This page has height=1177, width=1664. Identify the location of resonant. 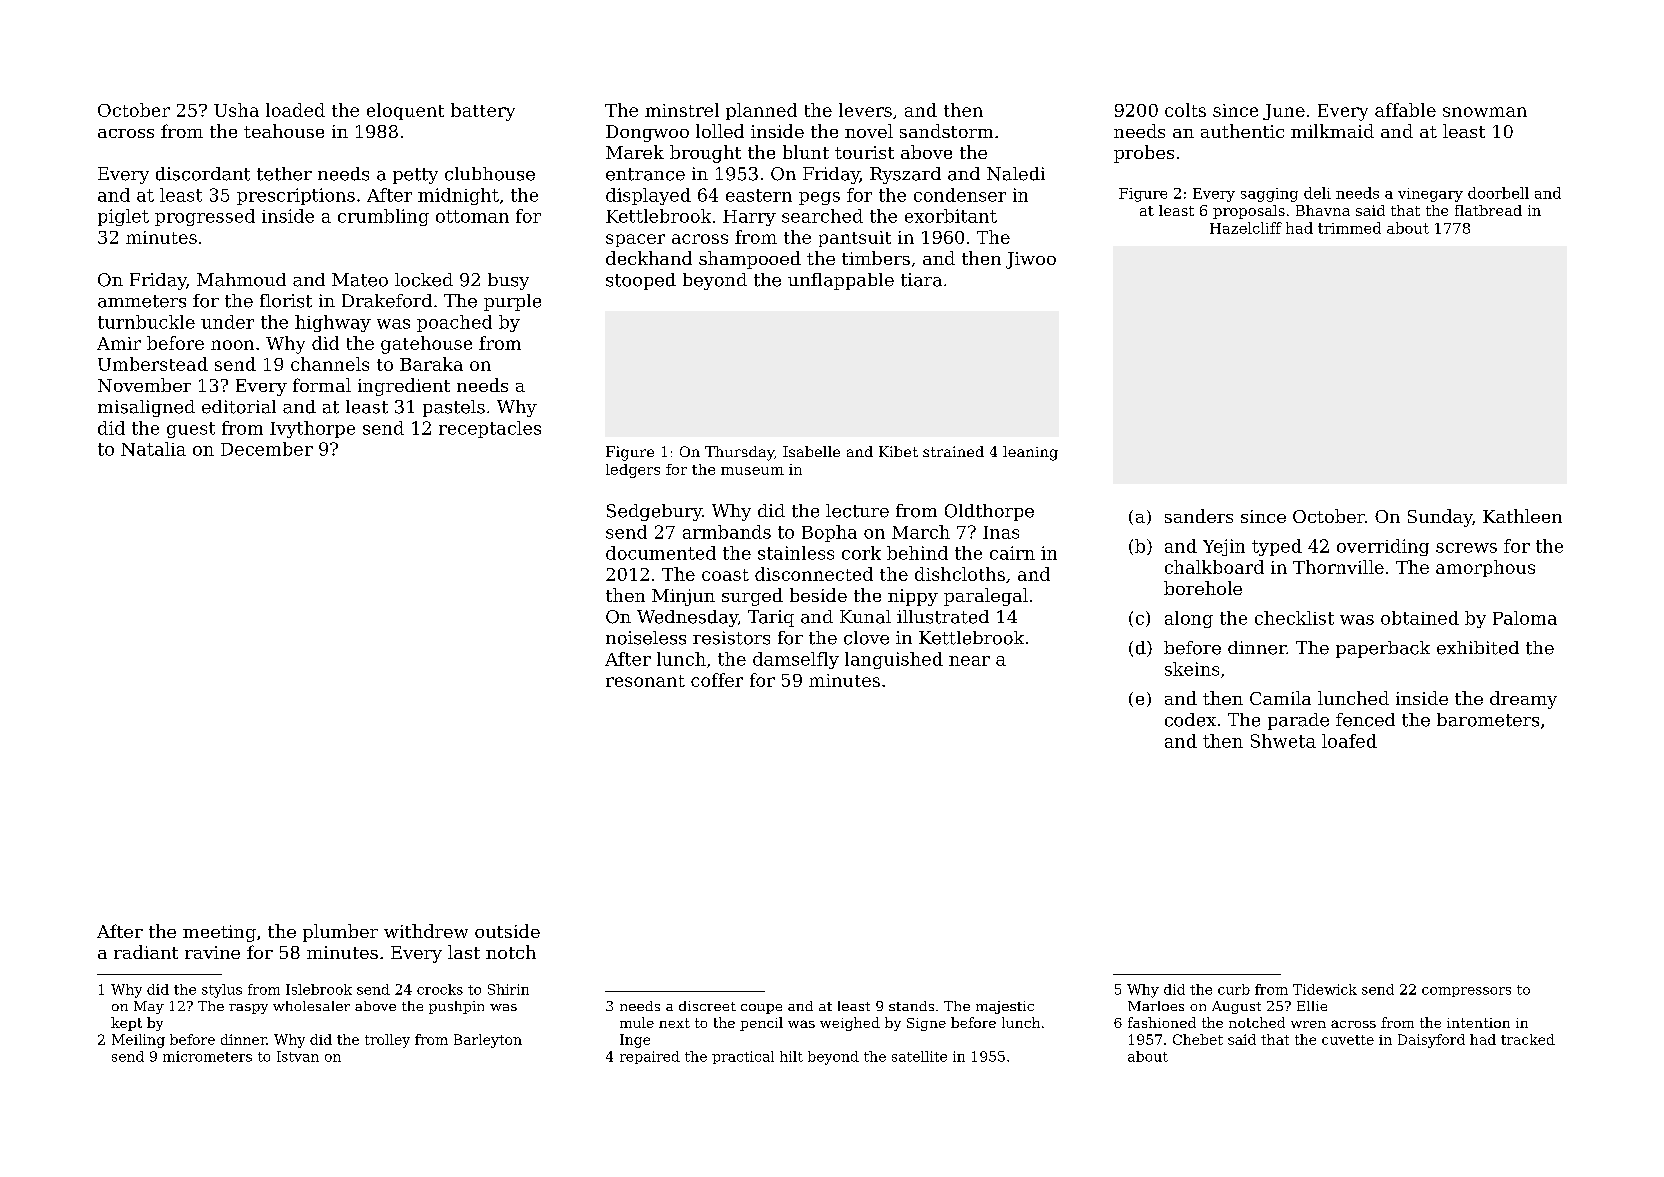
(645, 681).
